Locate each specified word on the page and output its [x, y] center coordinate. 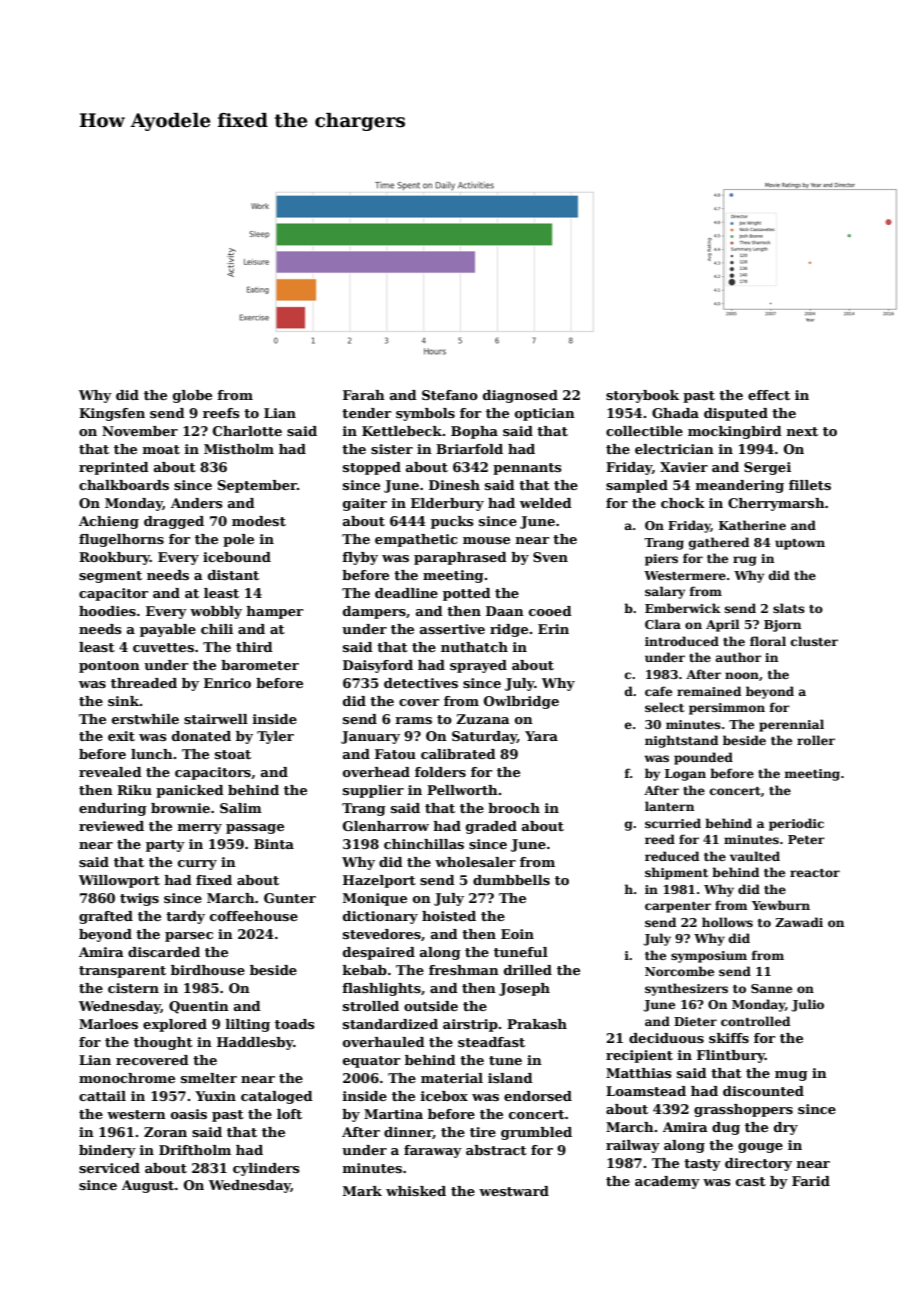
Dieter [695, 1021]
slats [789, 608]
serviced [109, 1168]
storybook [642, 396]
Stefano [450, 395]
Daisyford [378, 666]
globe [192, 396]
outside [431, 1006]
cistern [133, 988]
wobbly [216, 612]
